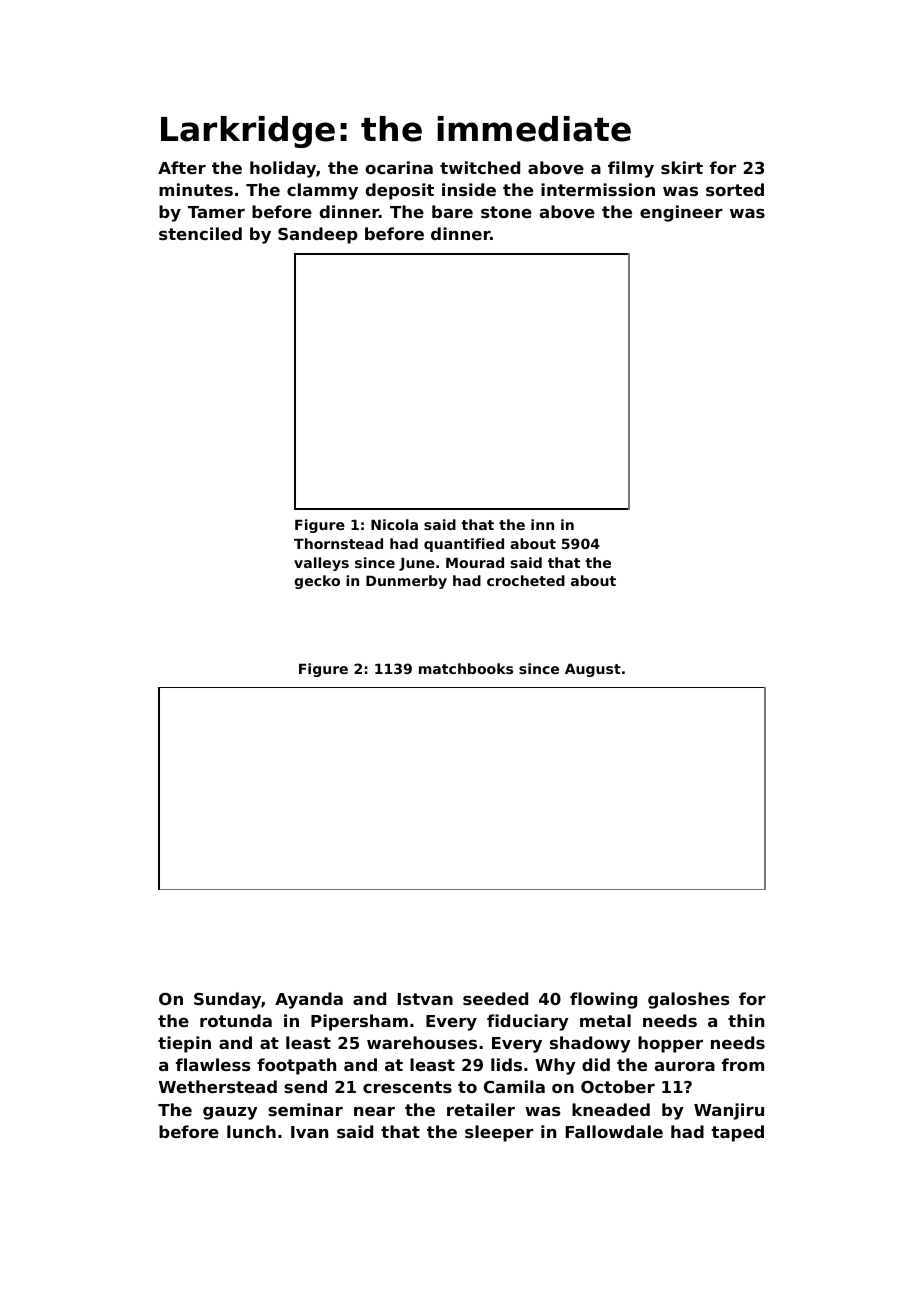  I want to click on filmy, so click(631, 169).
